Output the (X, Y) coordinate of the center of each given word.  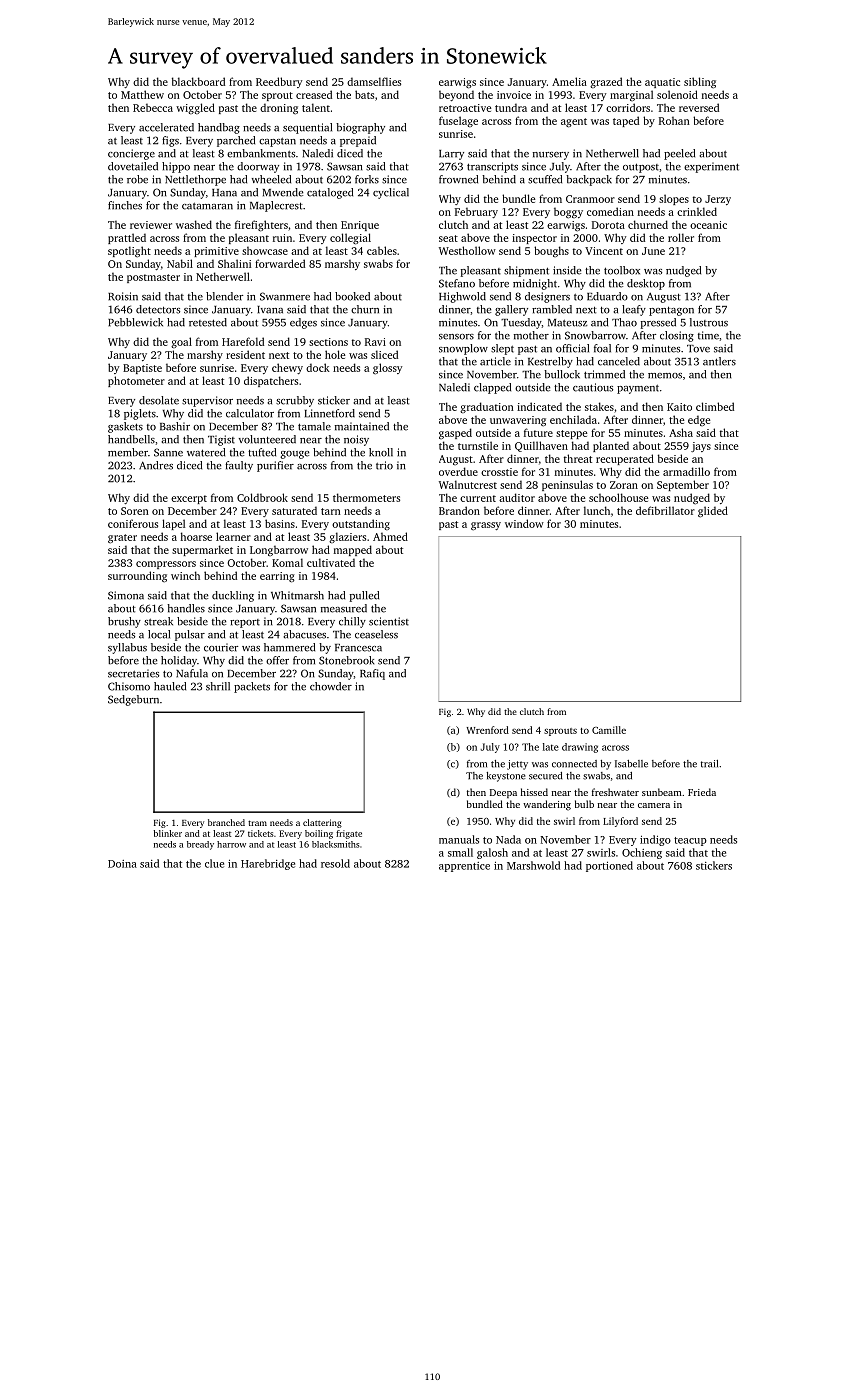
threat (578, 458)
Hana (224, 193)
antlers (719, 361)
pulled (364, 596)
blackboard (198, 81)
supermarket (202, 550)
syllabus (127, 648)
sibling (700, 83)
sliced (384, 354)
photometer (136, 381)
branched (226, 822)
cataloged (330, 193)
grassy (486, 526)
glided (713, 512)
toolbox (622, 270)
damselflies (374, 81)
